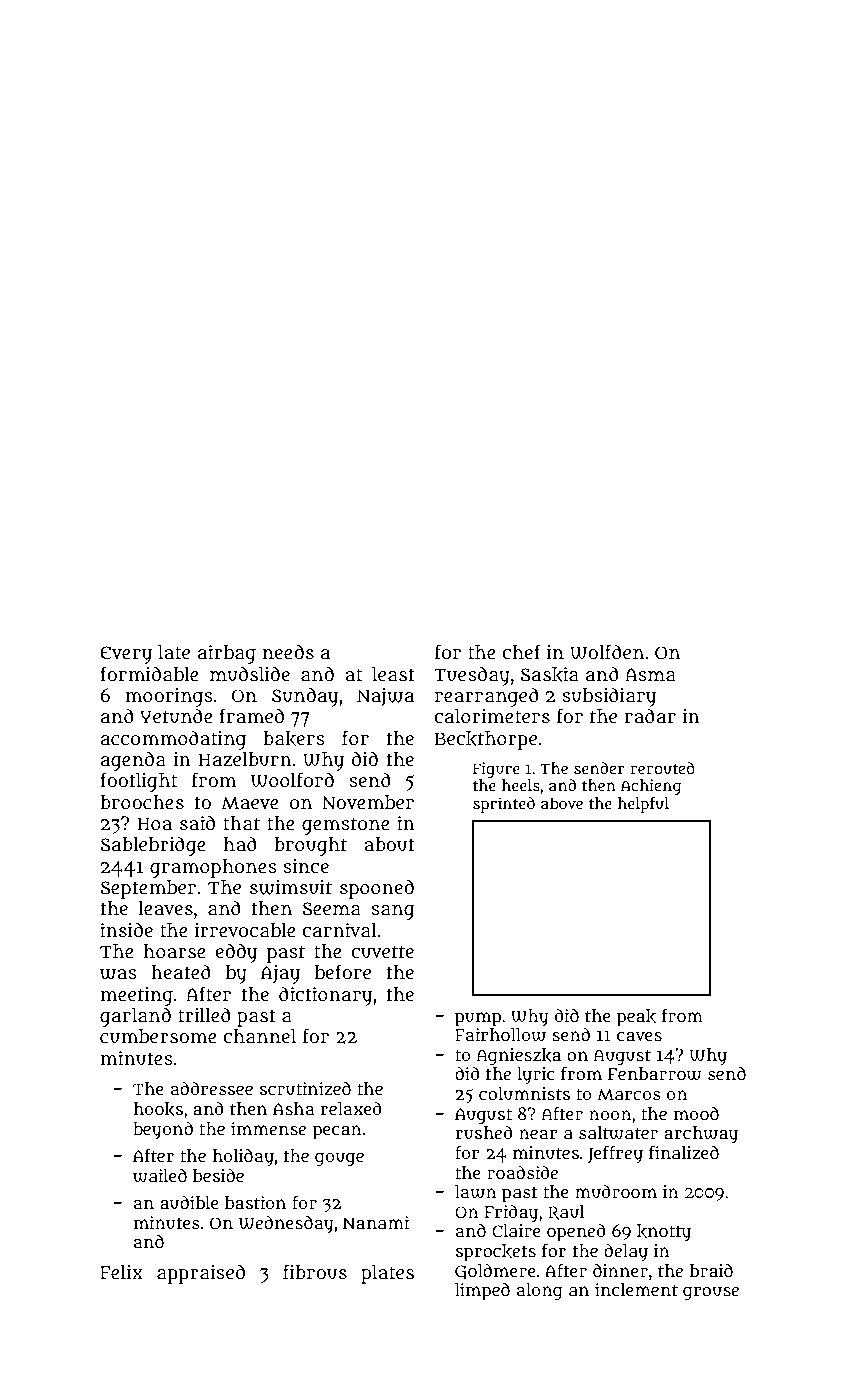 This screenshot has width=849, height=1400. I want to click on about, so click(389, 844).
